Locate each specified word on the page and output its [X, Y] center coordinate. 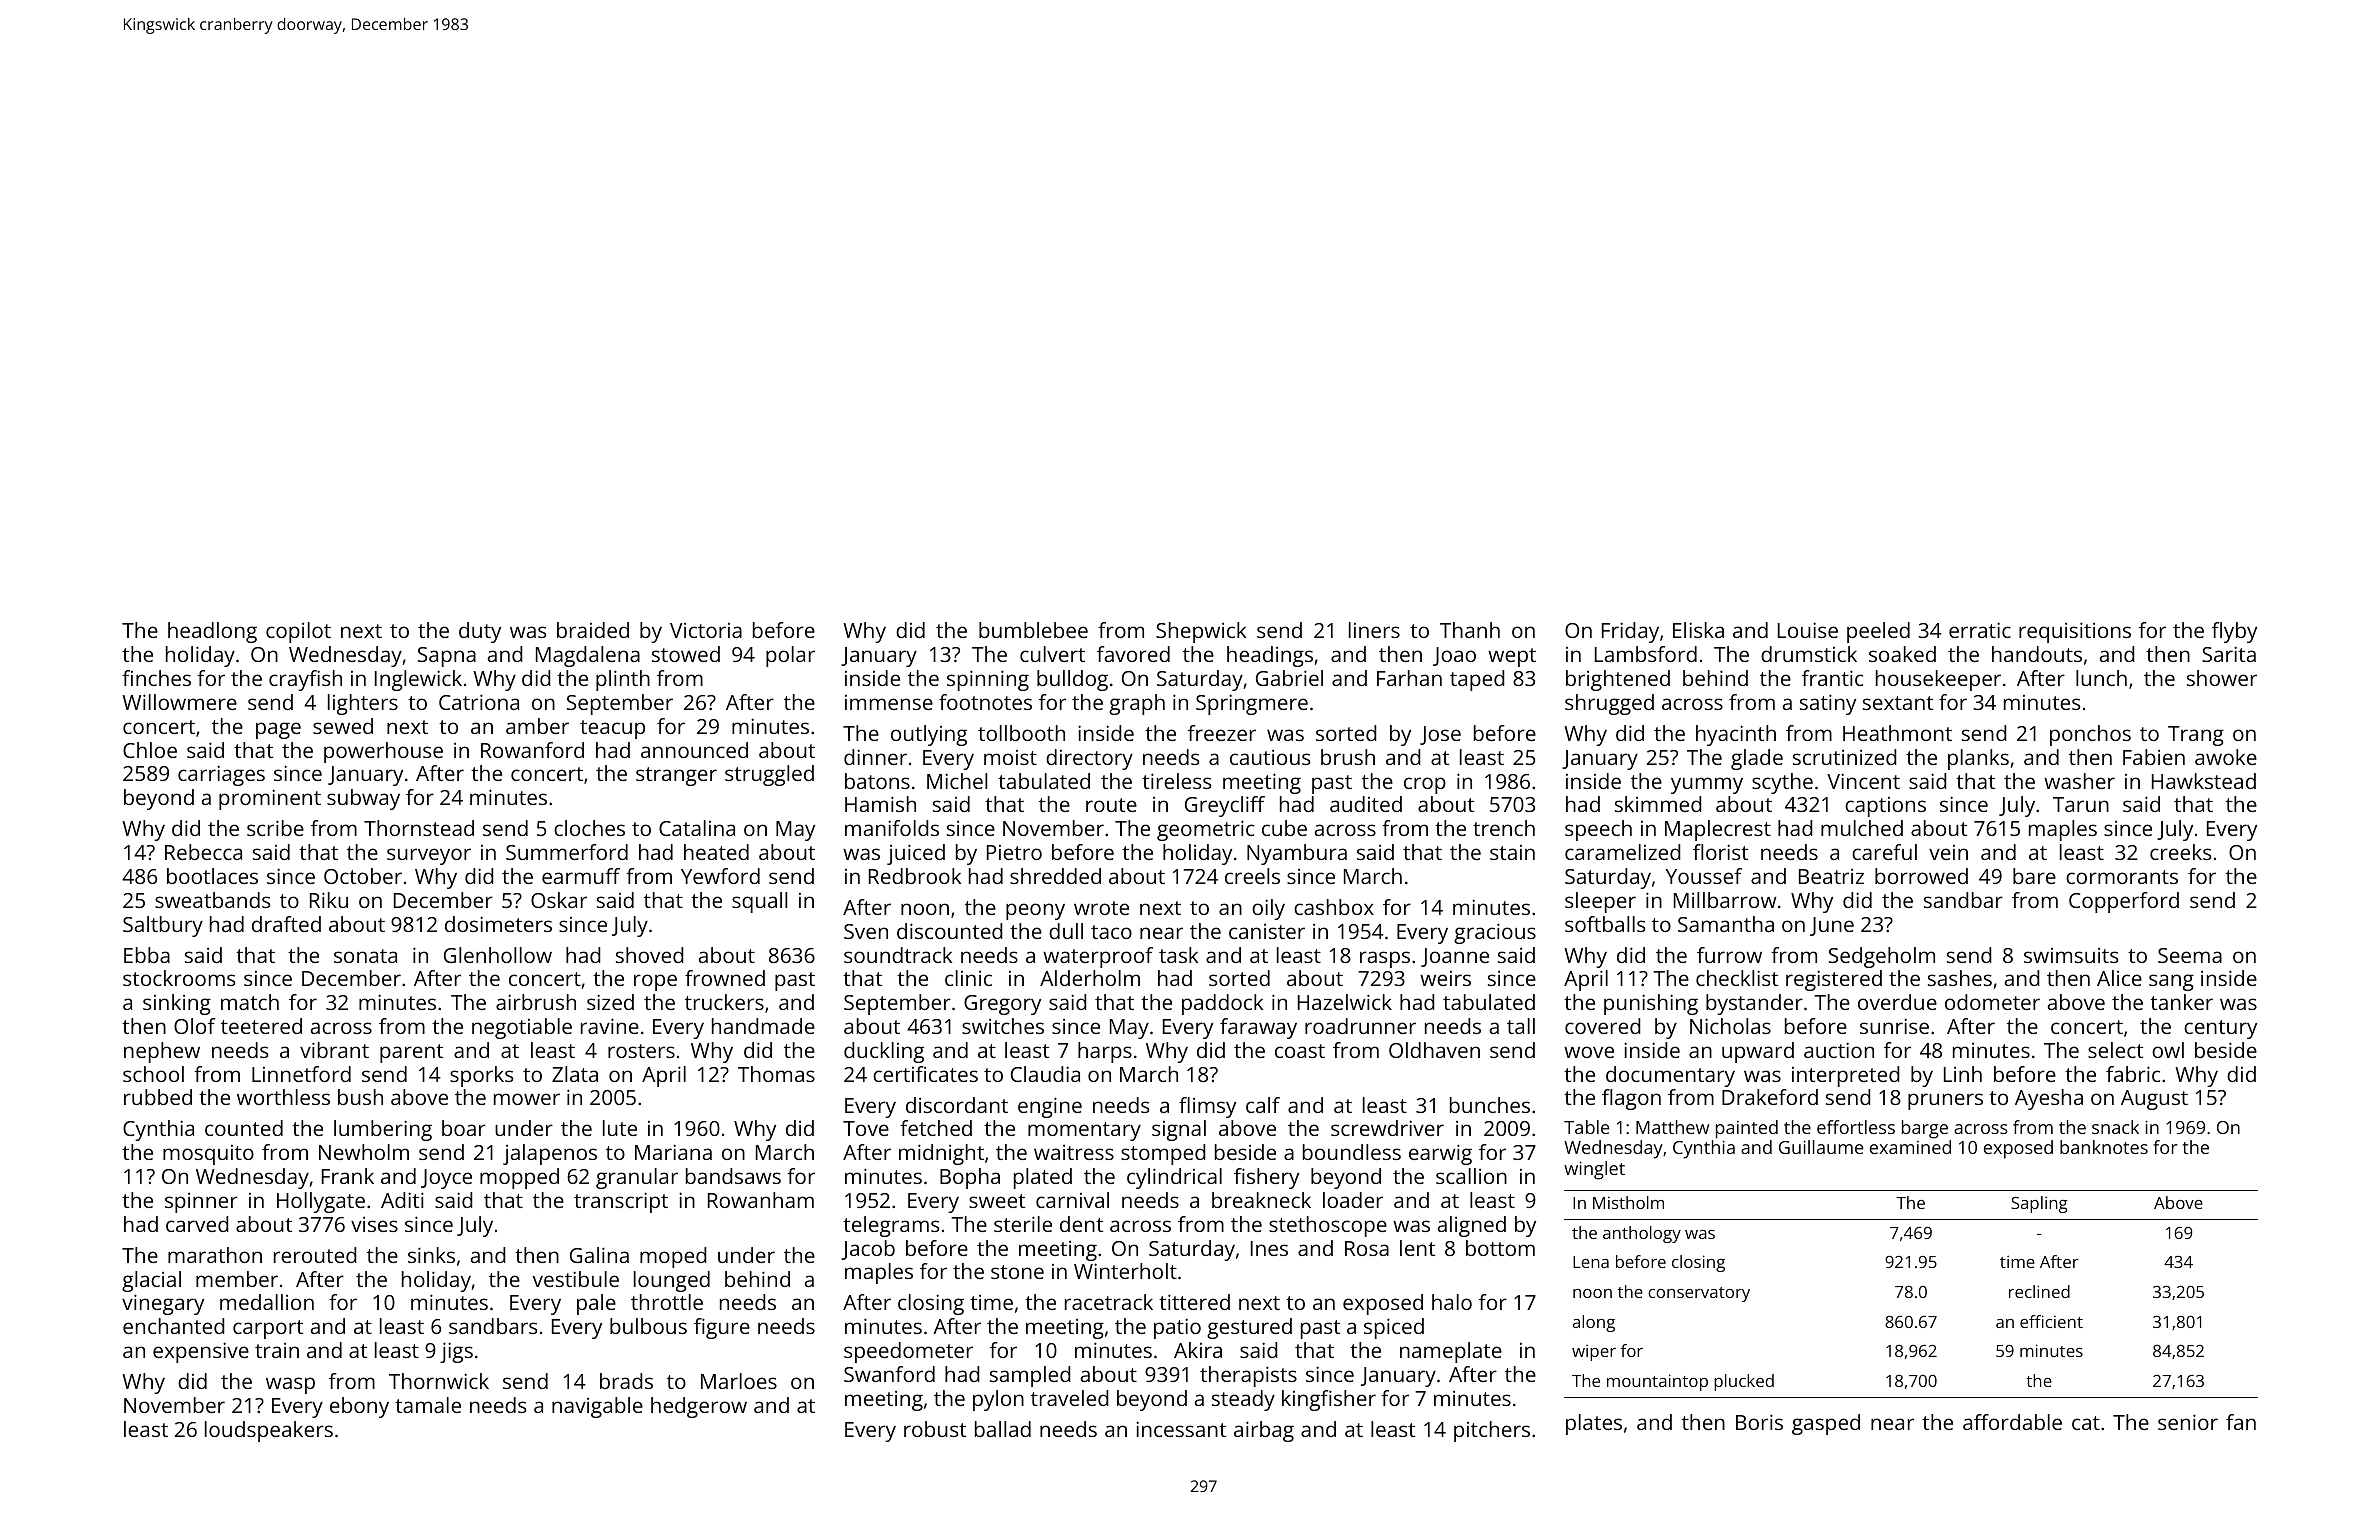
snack [2115, 1127]
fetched [936, 1128]
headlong [212, 632]
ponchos [2090, 735]
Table [1587, 1127]
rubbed [158, 1097]
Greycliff [1225, 806]
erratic [1980, 630]
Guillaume [1821, 1147]
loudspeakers [269, 1431]
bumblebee [1033, 630]
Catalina [697, 828]
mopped [519, 1178]
